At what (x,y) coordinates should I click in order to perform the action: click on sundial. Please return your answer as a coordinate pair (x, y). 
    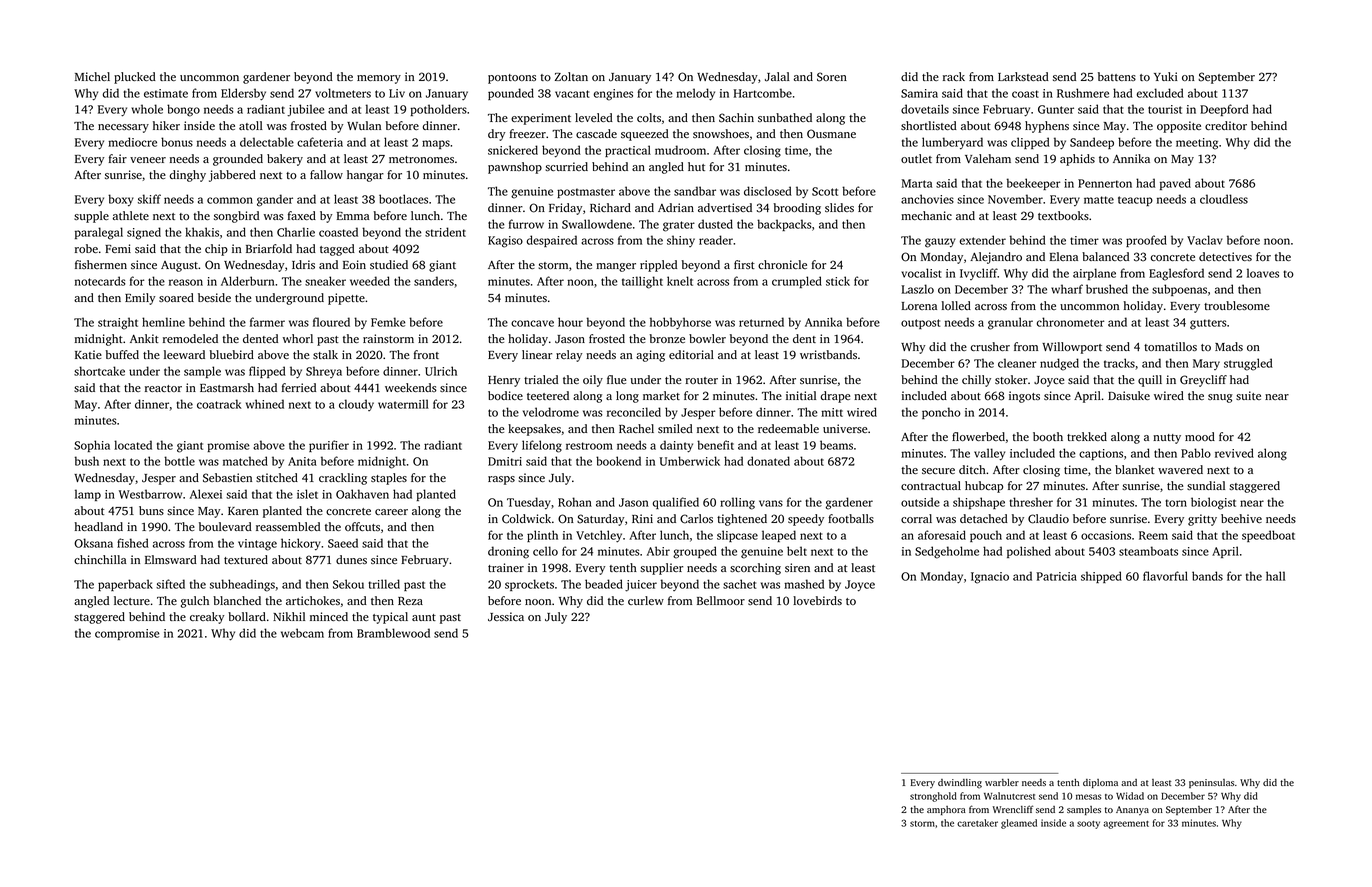
    Looking at the image, I should click on (1206, 485).
